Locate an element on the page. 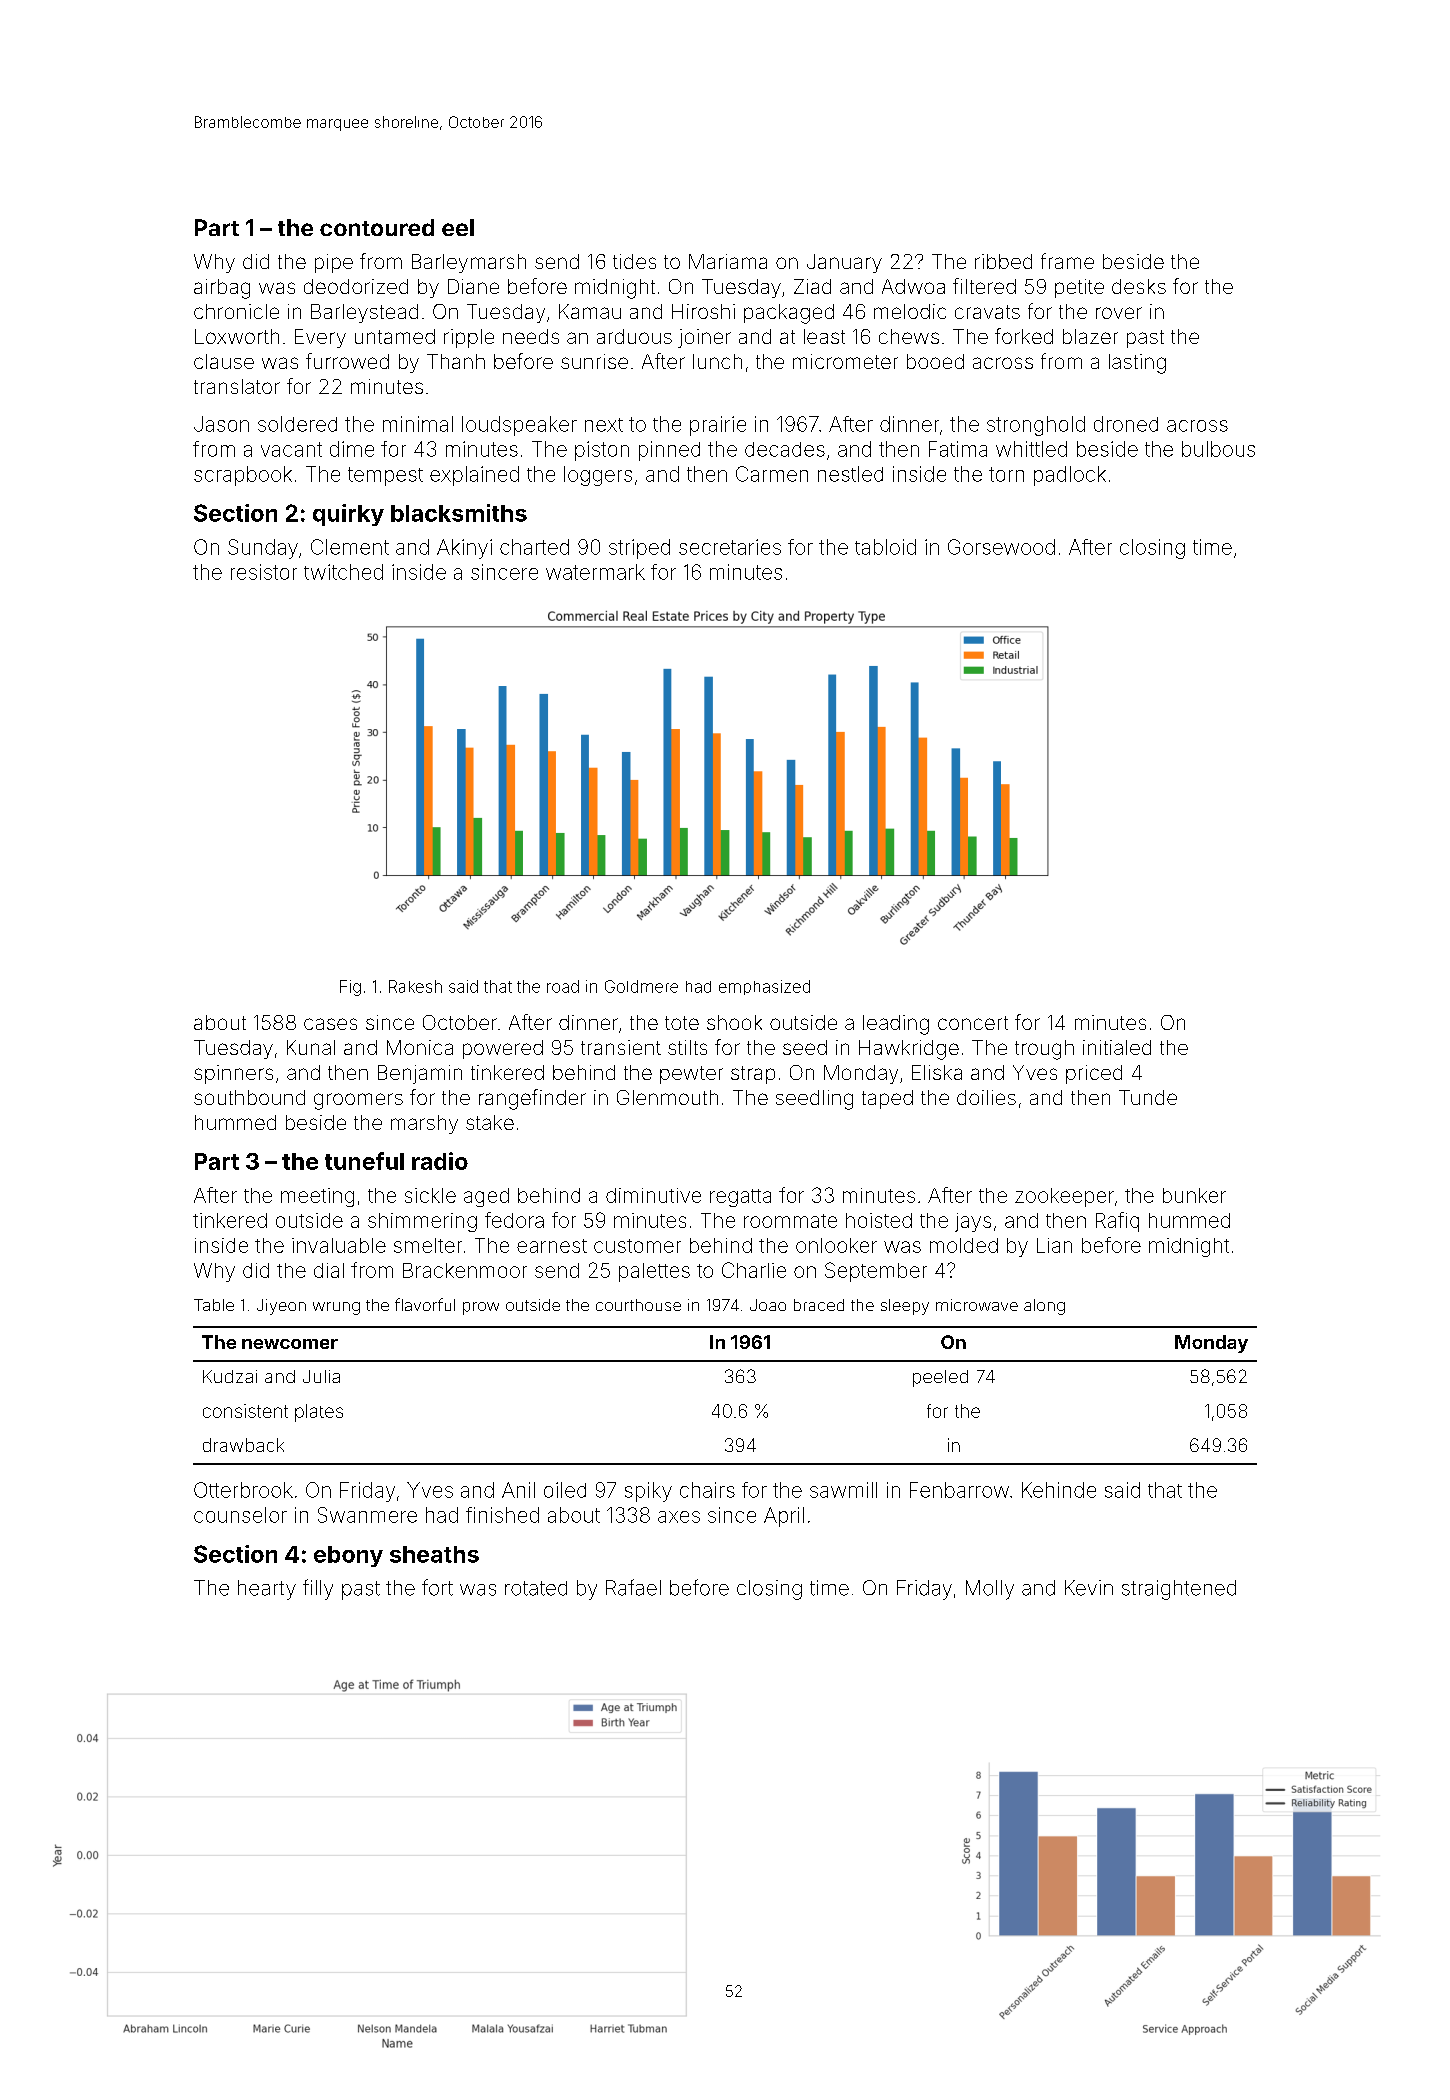  rotated is located at coordinates (536, 1588).
